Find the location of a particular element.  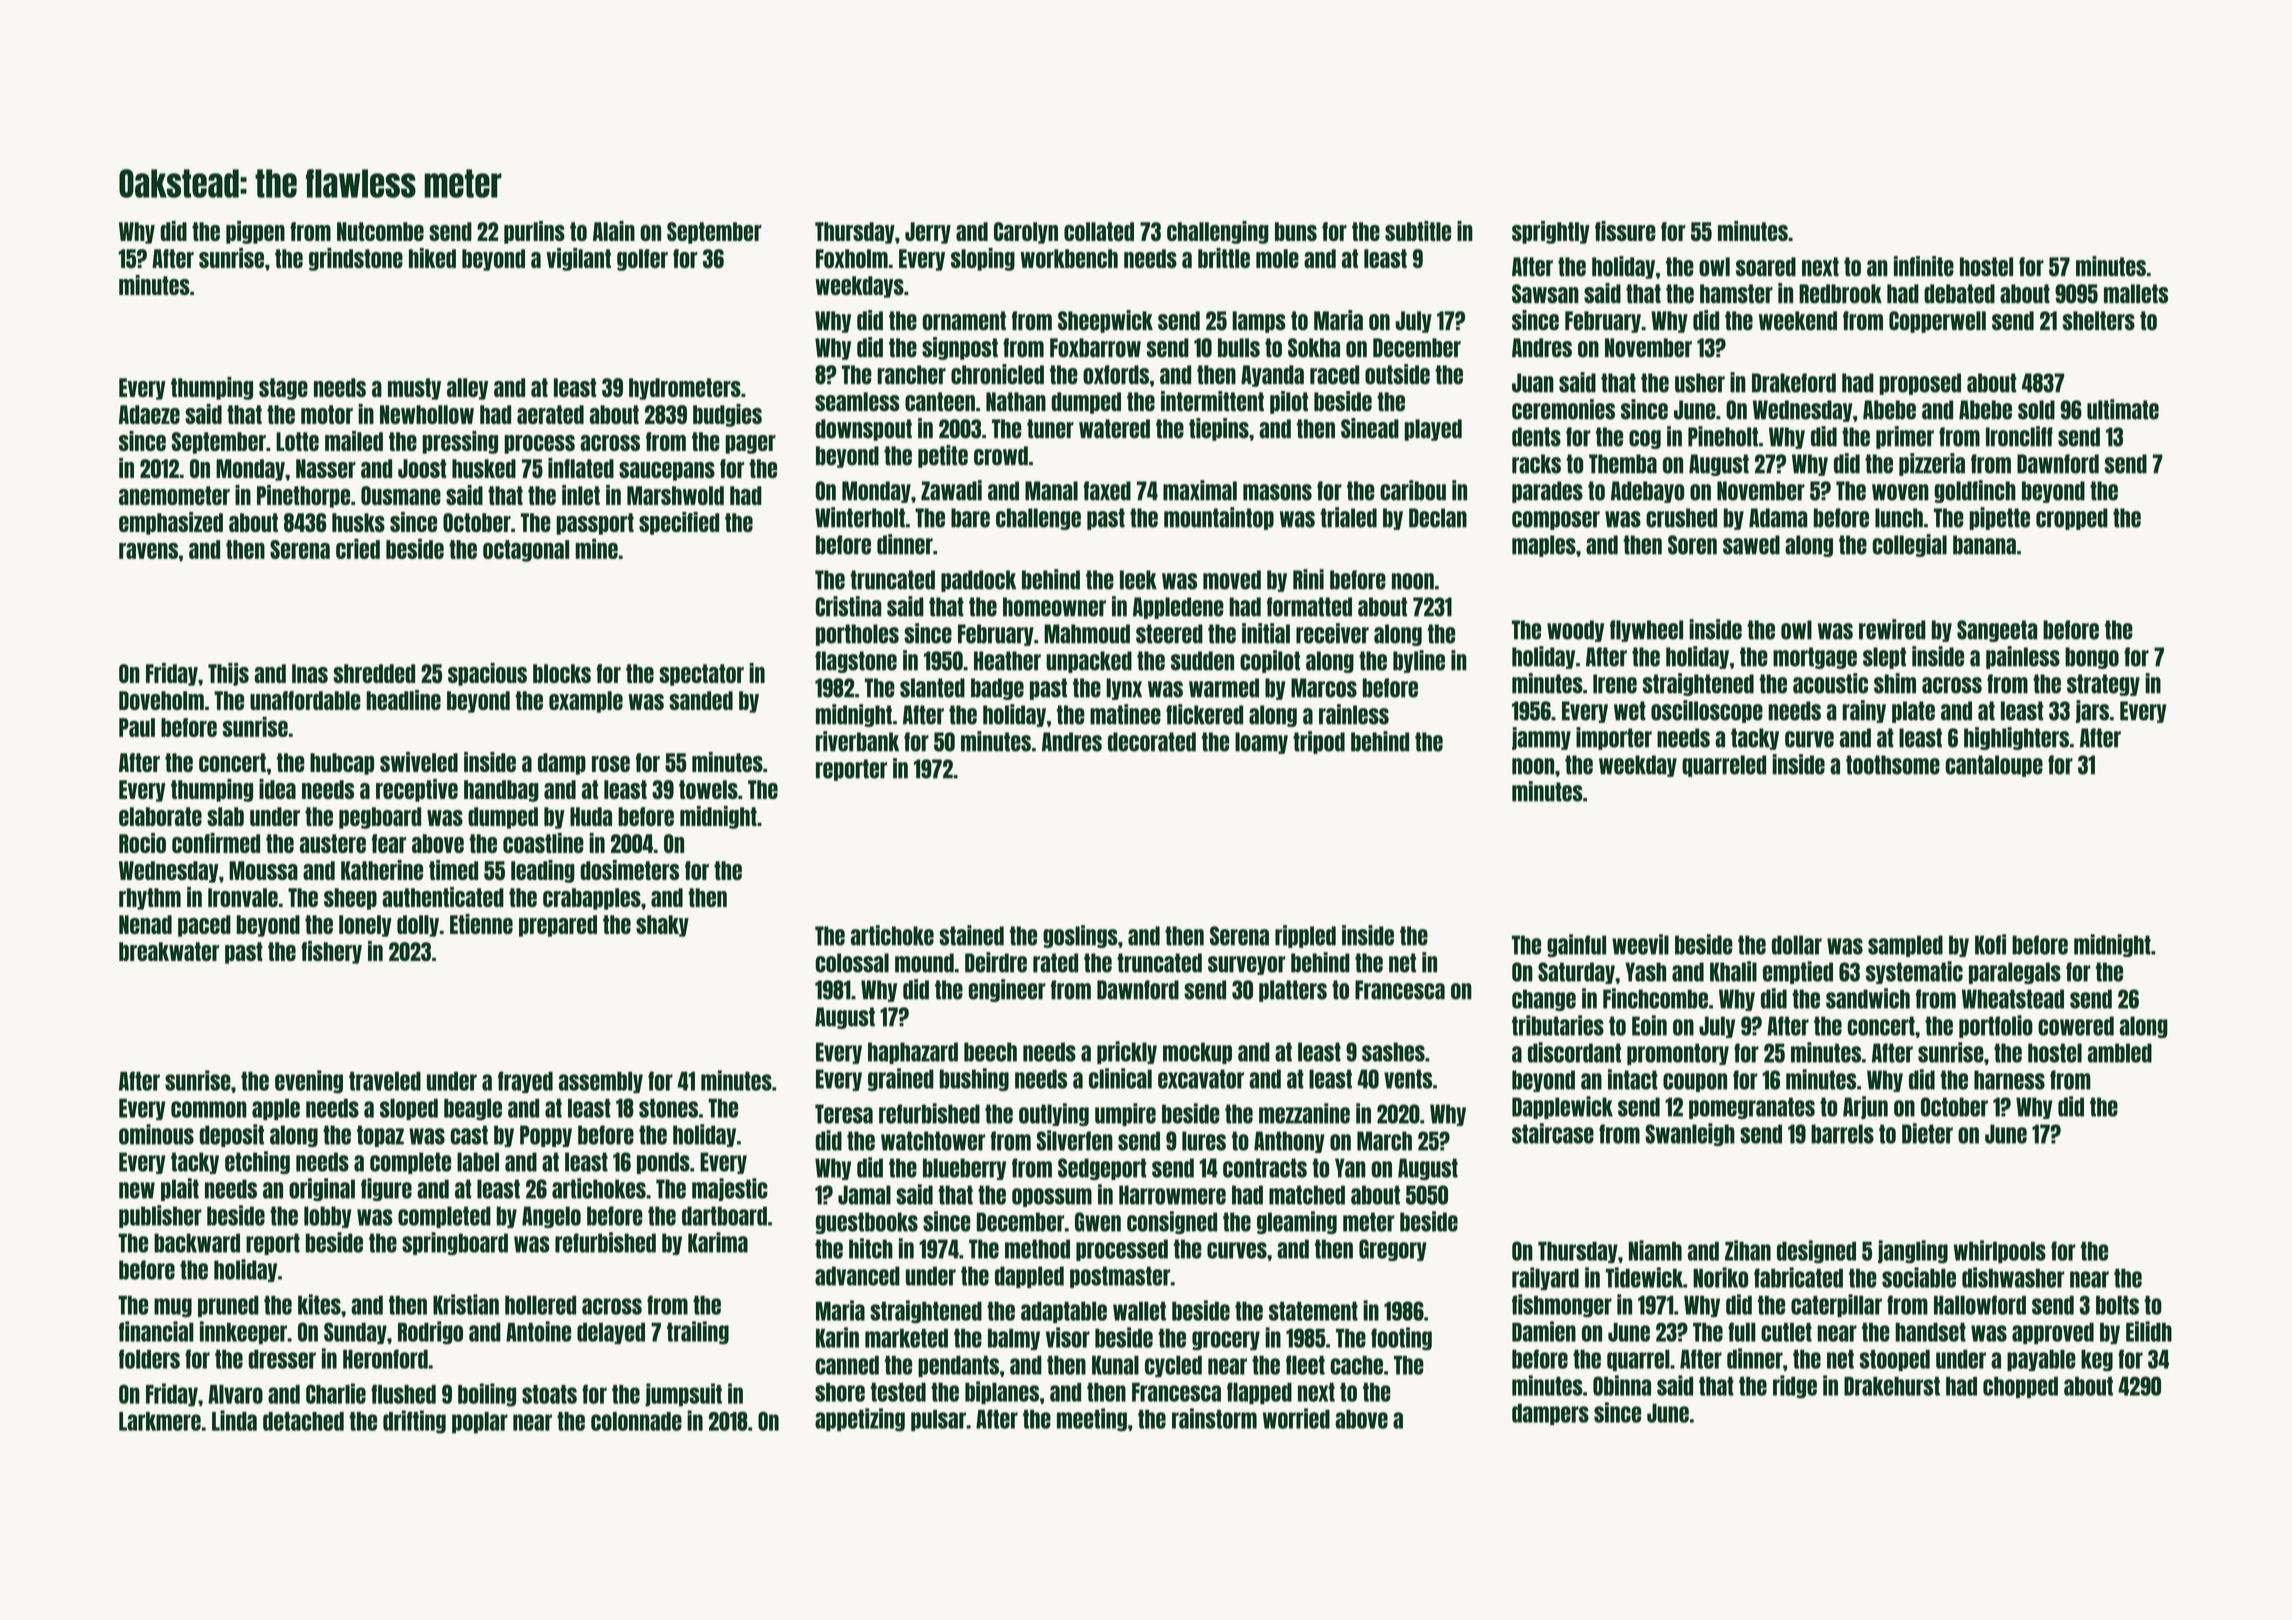

Heather is located at coordinates (1007, 661).
